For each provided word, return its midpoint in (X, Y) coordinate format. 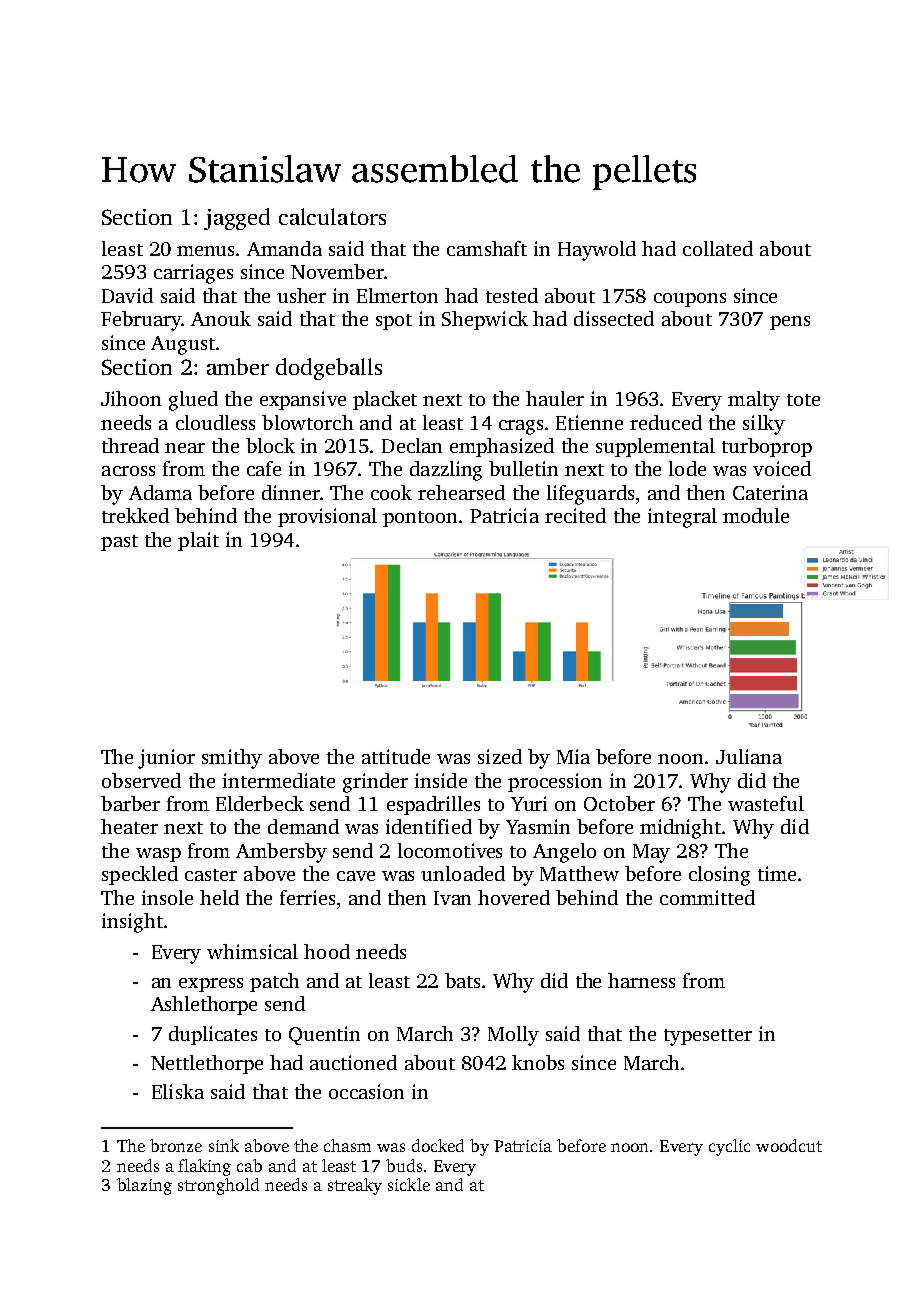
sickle (409, 1184)
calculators (332, 216)
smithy (232, 759)
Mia (573, 756)
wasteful (766, 803)
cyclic (729, 1147)
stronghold (218, 1186)
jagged (237, 219)
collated (718, 248)
